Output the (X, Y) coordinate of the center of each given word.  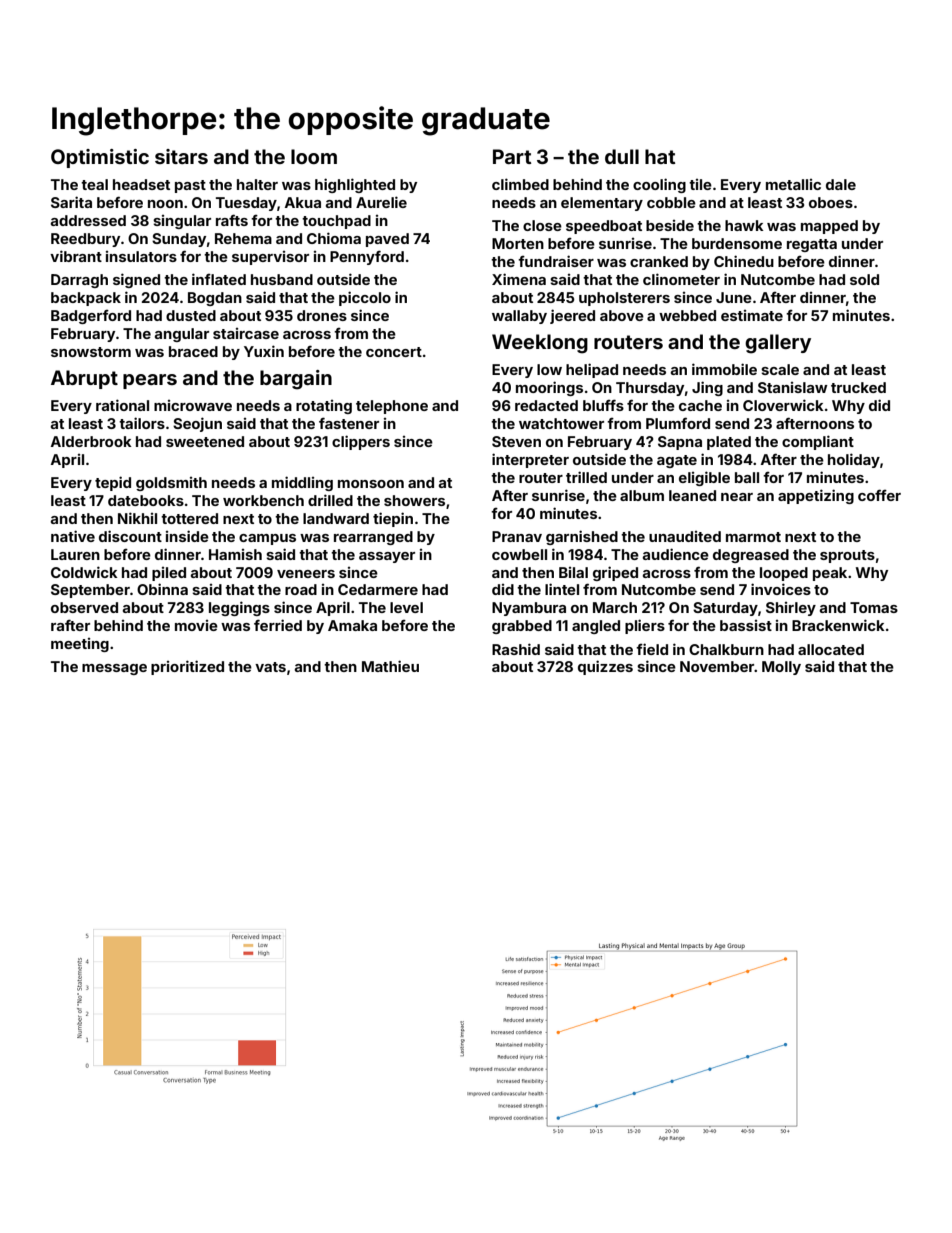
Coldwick (84, 572)
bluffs (603, 405)
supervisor (270, 258)
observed (84, 607)
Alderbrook (91, 441)
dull (622, 156)
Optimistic (100, 158)
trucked (858, 387)
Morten (518, 243)
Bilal (573, 572)
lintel (562, 589)
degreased (751, 556)
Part (512, 156)
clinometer (681, 279)
